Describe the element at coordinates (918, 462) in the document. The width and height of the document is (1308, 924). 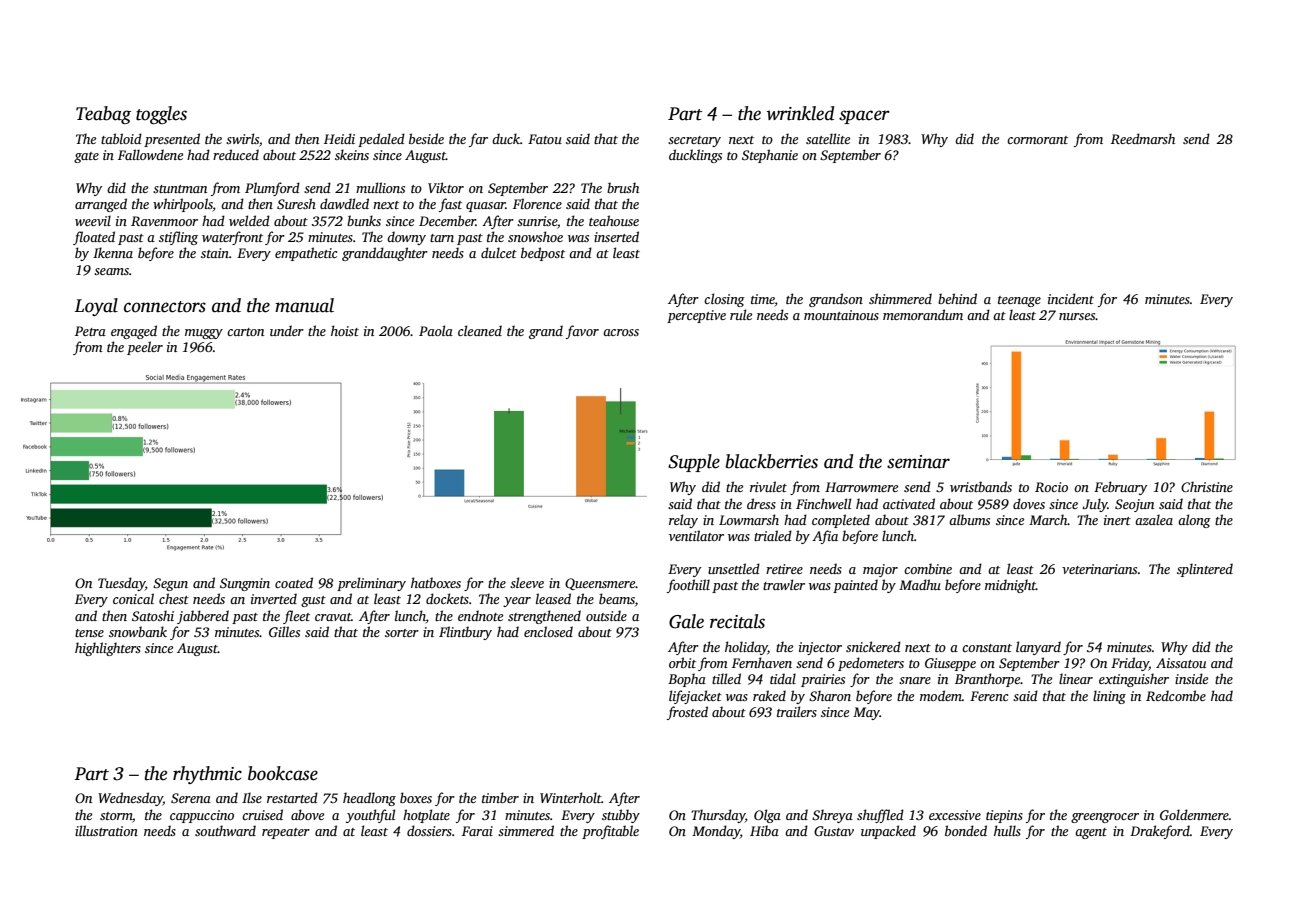
I see `seminar` at that location.
